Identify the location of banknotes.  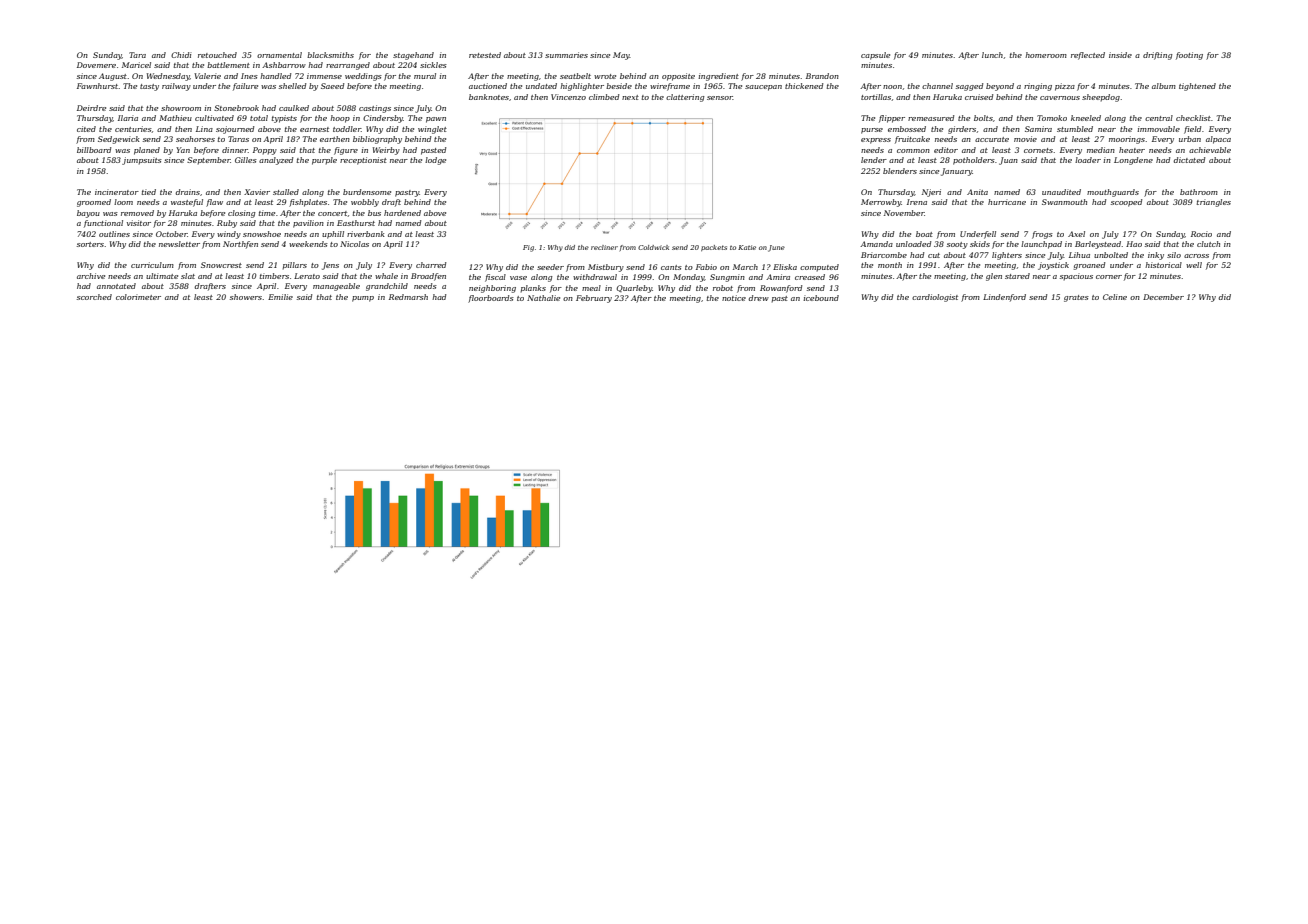
(489, 97).
